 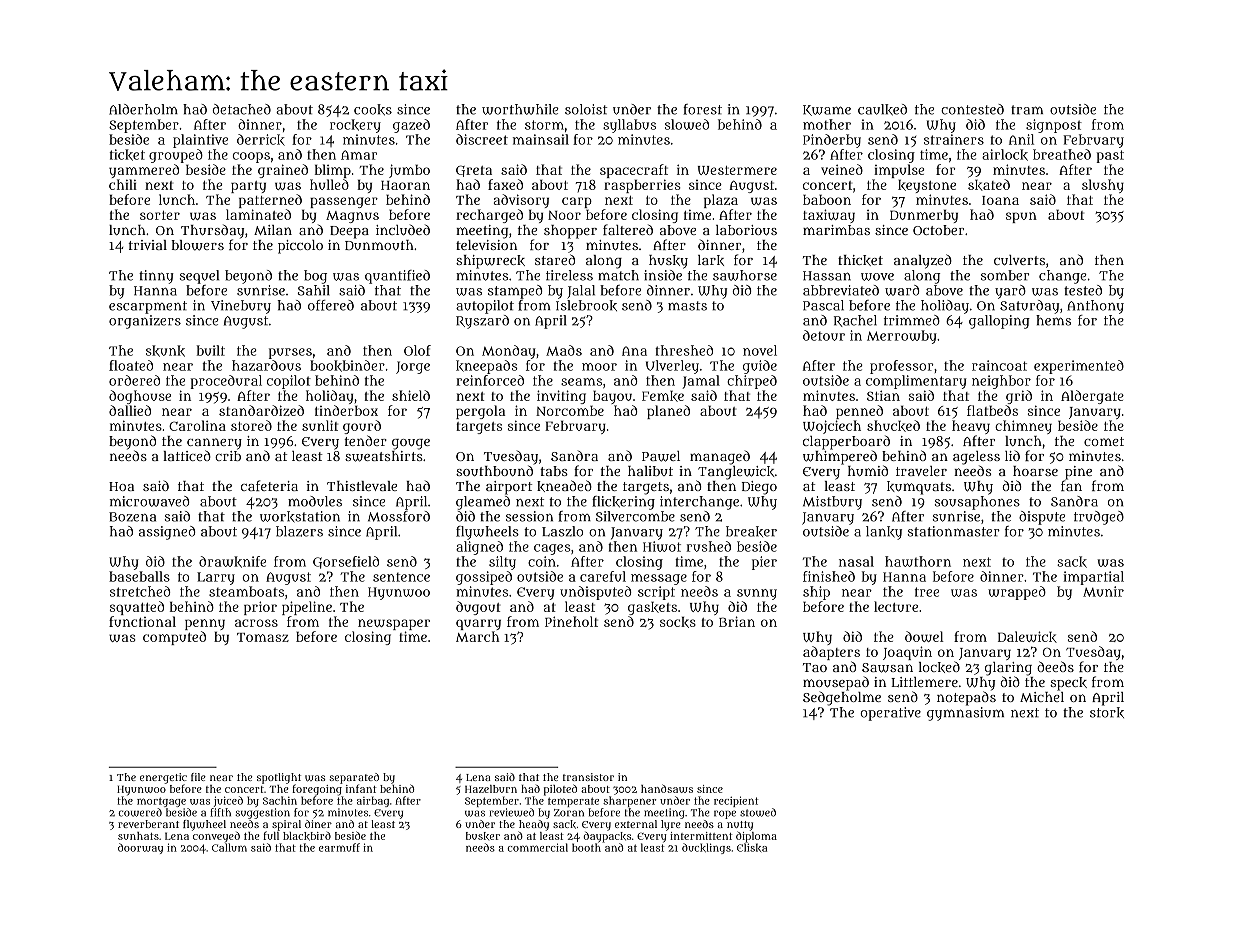 I want to click on derrick, so click(x=261, y=140).
